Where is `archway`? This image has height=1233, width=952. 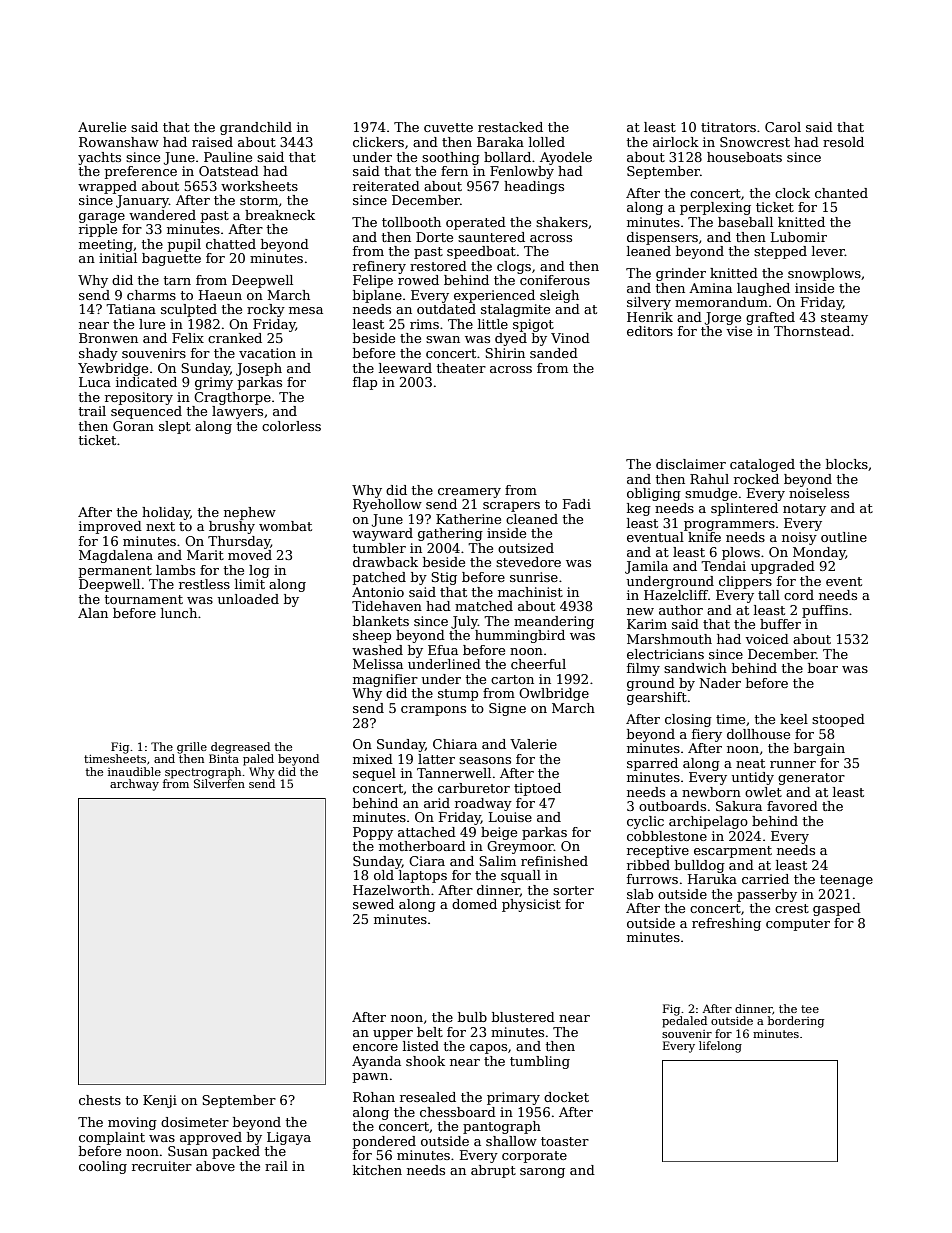 archway is located at coordinates (134, 785).
